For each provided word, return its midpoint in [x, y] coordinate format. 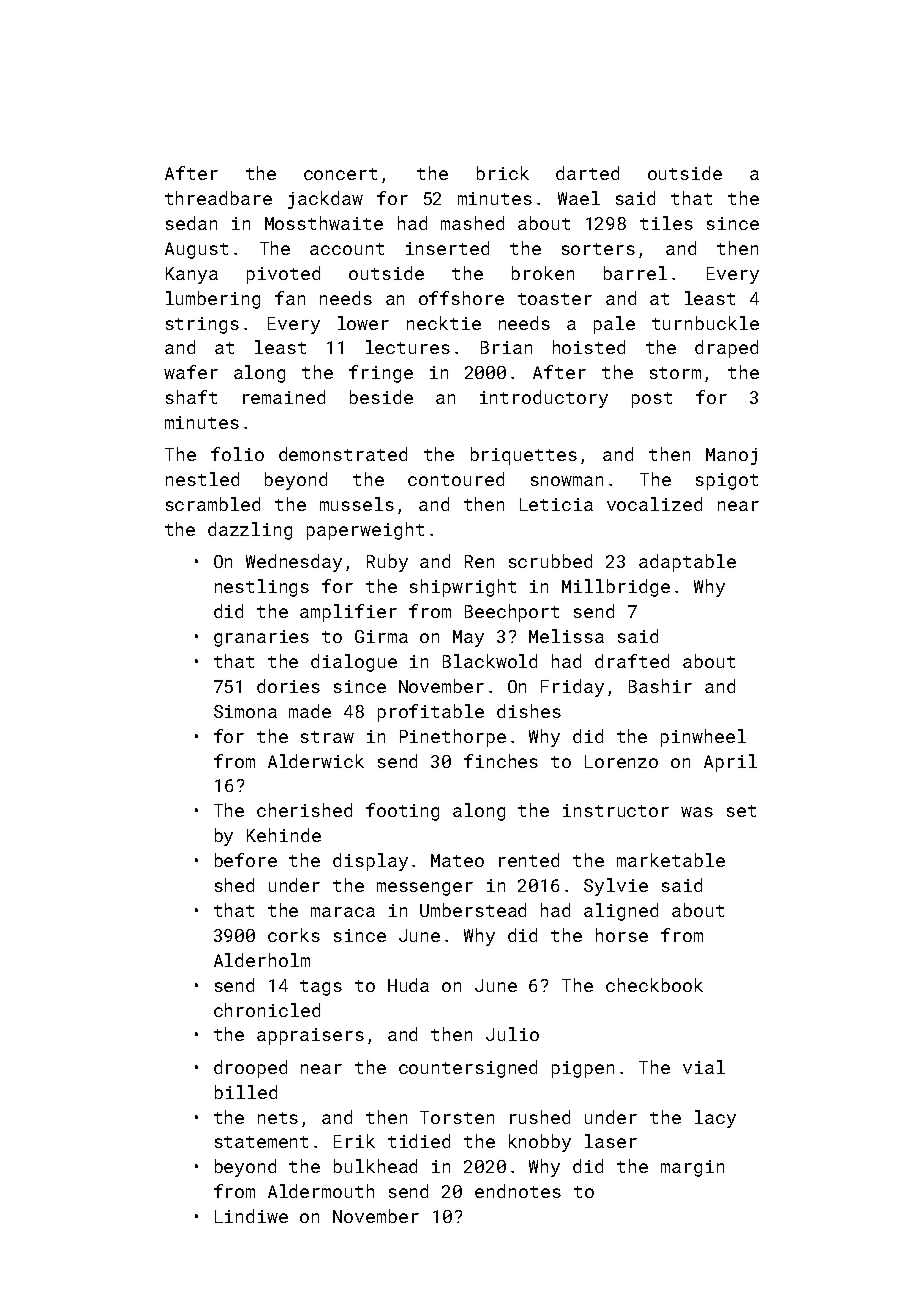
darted [587, 173]
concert [340, 174]
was [697, 812]
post [652, 400]
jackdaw [325, 200]
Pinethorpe [453, 738]
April [730, 763]
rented [529, 860]
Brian [506, 347]
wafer [191, 372]
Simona [245, 711]
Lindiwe [251, 1216]
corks [294, 935]
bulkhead [375, 1166]
